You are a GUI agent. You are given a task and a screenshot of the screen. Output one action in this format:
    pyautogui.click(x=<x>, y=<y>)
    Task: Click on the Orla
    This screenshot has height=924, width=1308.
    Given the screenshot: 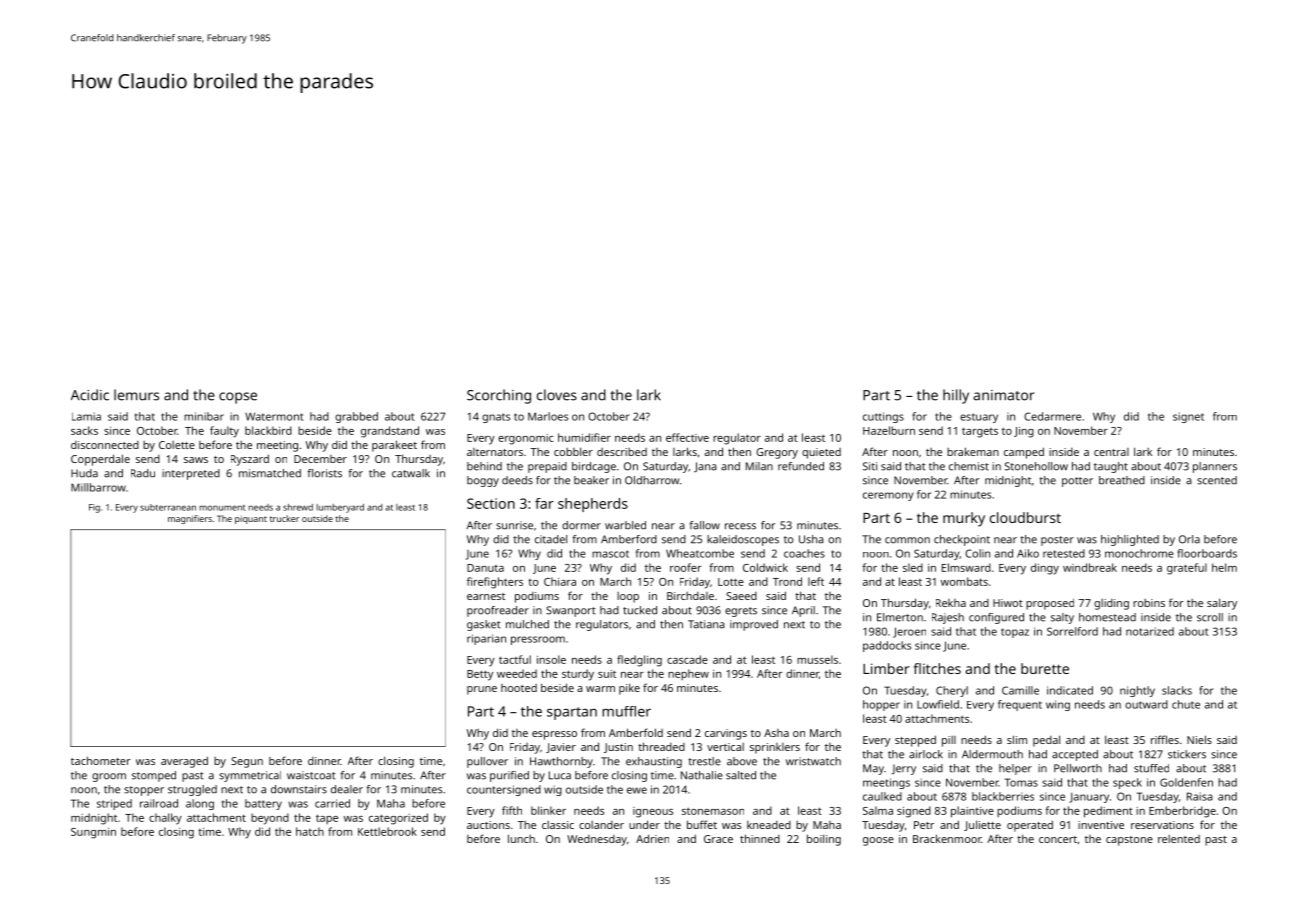 What is the action you would take?
    pyautogui.click(x=1189, y=539)
